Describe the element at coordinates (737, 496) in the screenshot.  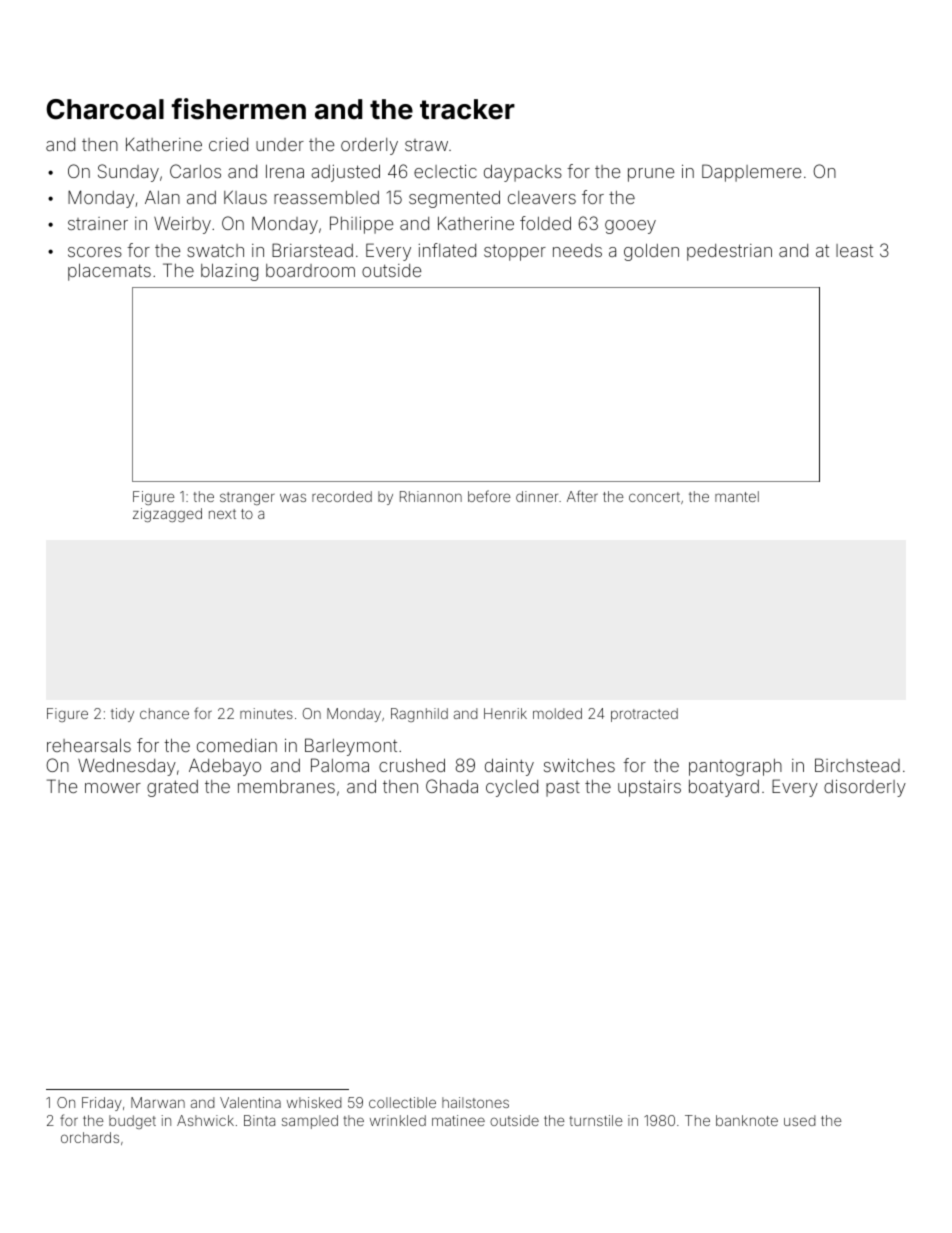
I see `mantel` at that location.
